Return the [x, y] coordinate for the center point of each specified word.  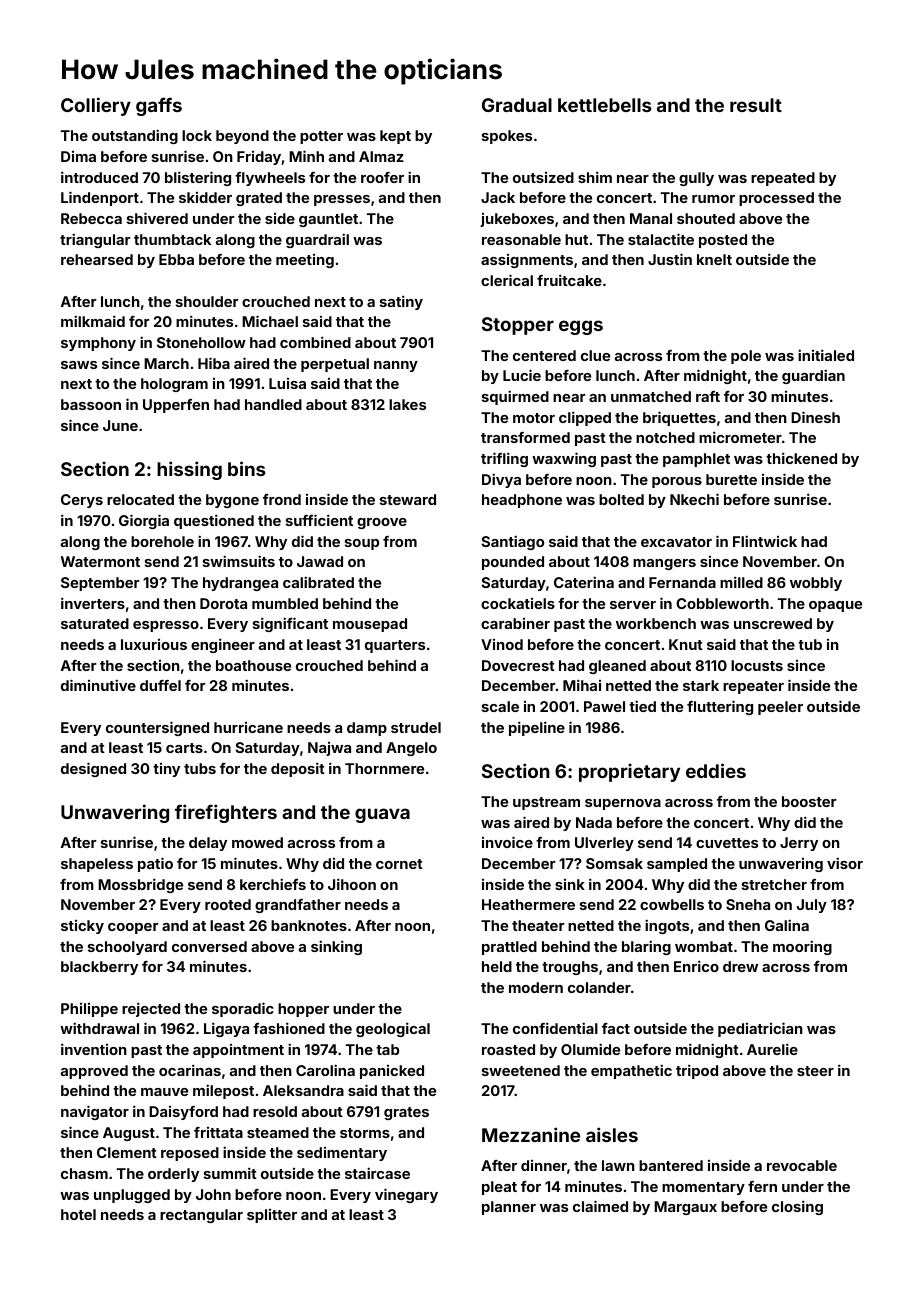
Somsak [614, 863]
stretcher [774, 884]
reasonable [521, 239]
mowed [257, 842]
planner [509, 1208]
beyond [242, 137]
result [756, 105]
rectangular [201, 1216]
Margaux [685, 1208]
